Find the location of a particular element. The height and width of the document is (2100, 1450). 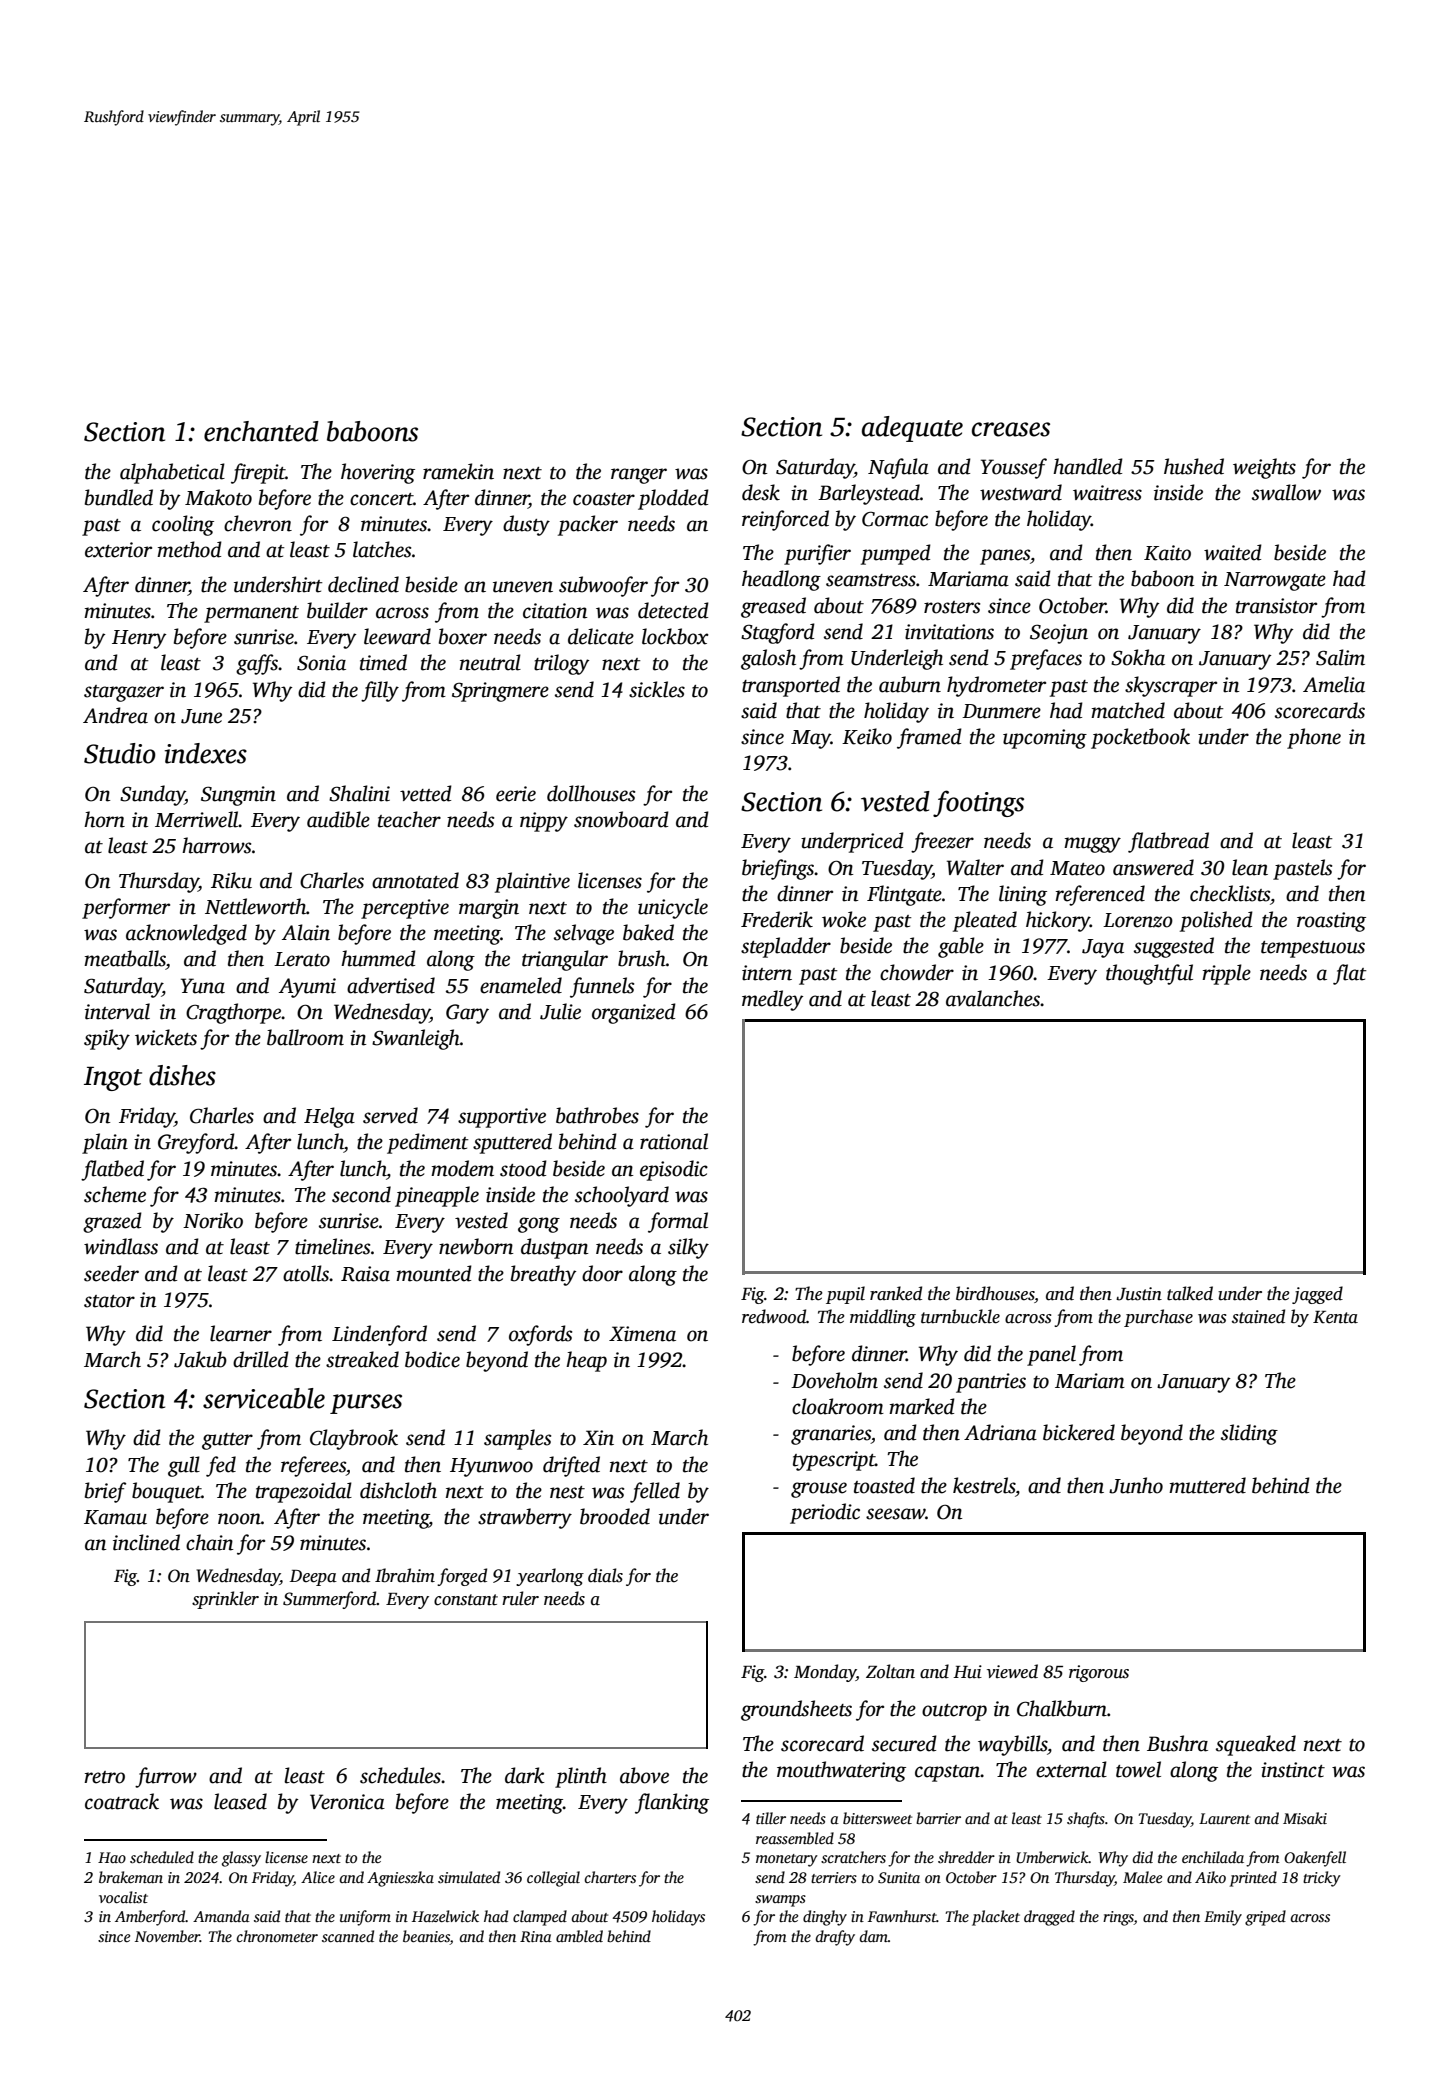

Alice is located at coordinates (318, 1877).
